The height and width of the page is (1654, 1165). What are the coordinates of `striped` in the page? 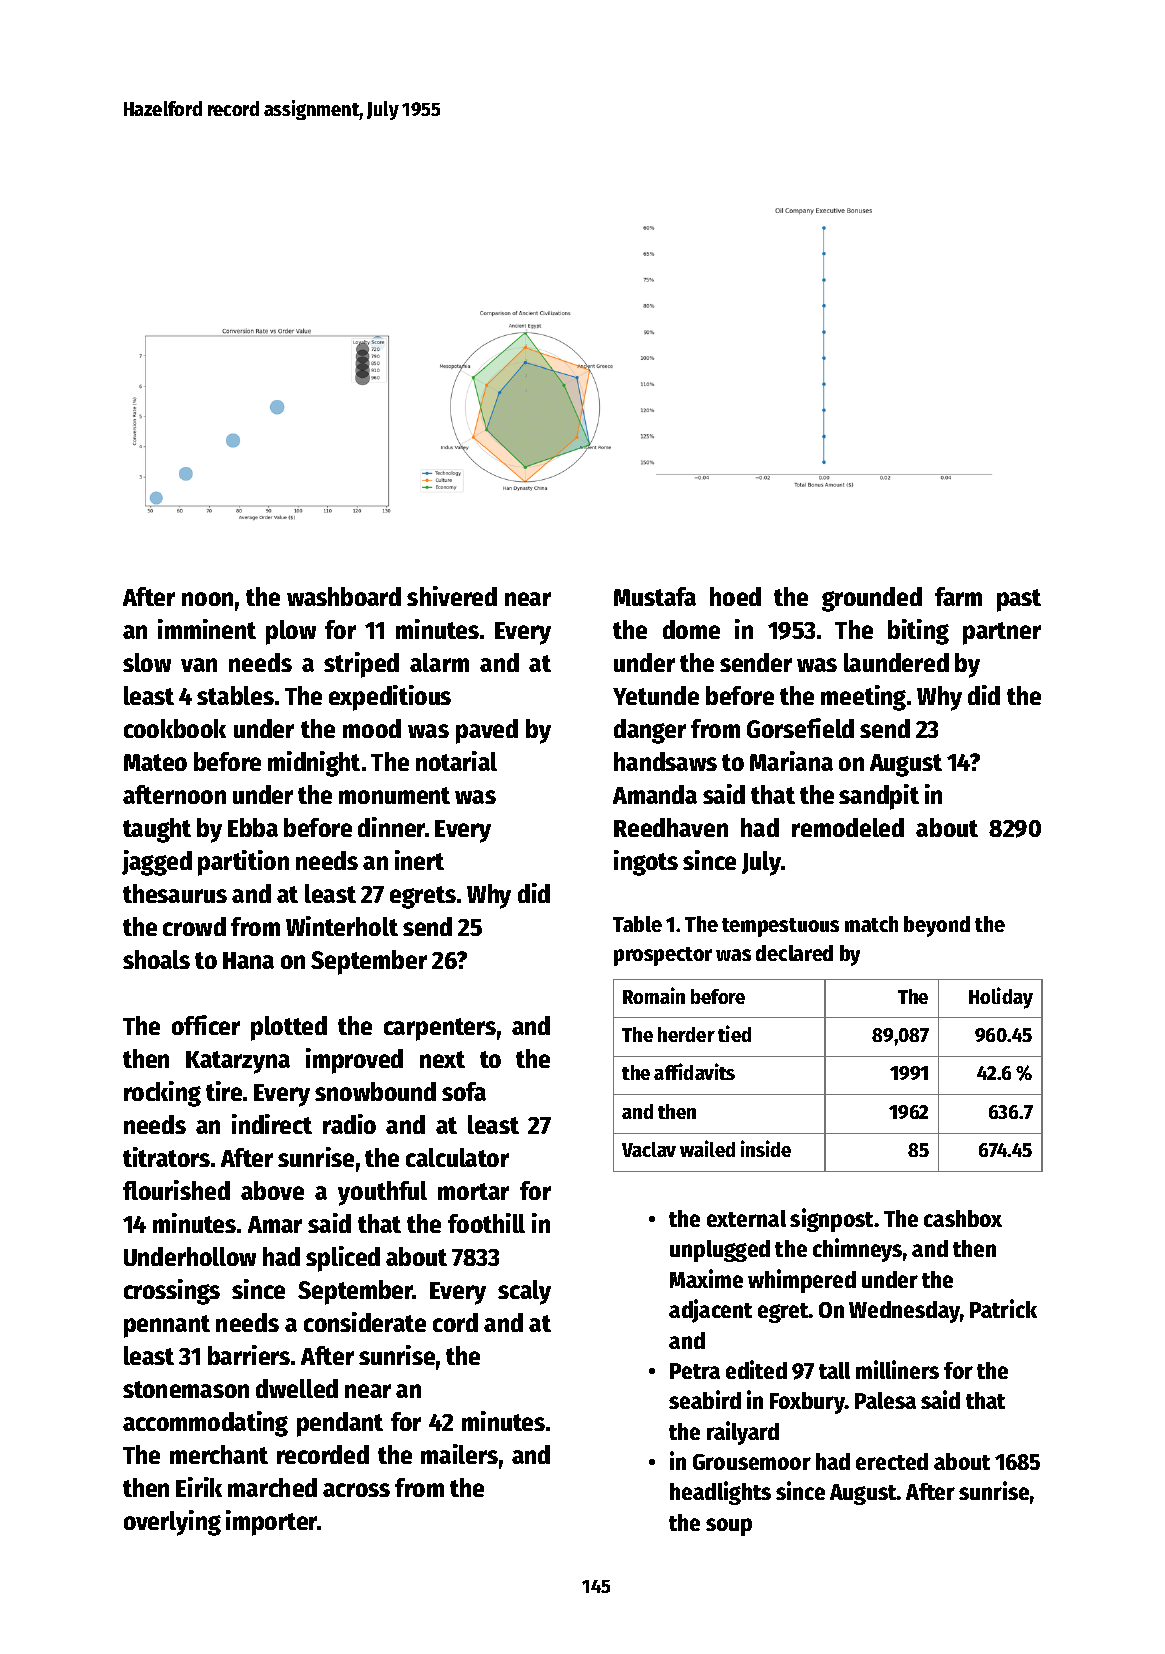 It's located at (361, 665).
